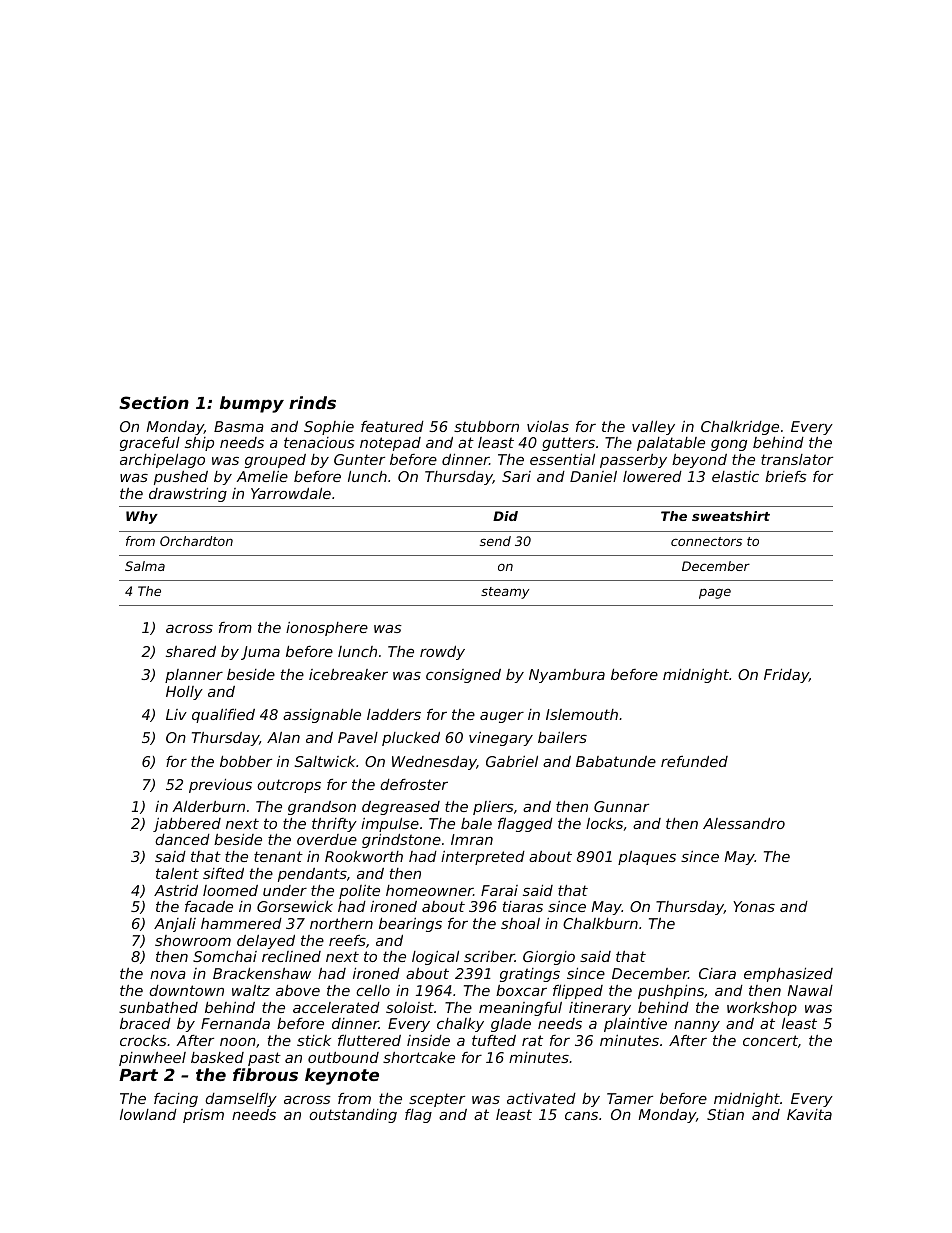 This page has width=952, height=1233. What do you see at coordinates (410, 1007) in the page?
I see `soloist` at bounding box center [410, 1007].
